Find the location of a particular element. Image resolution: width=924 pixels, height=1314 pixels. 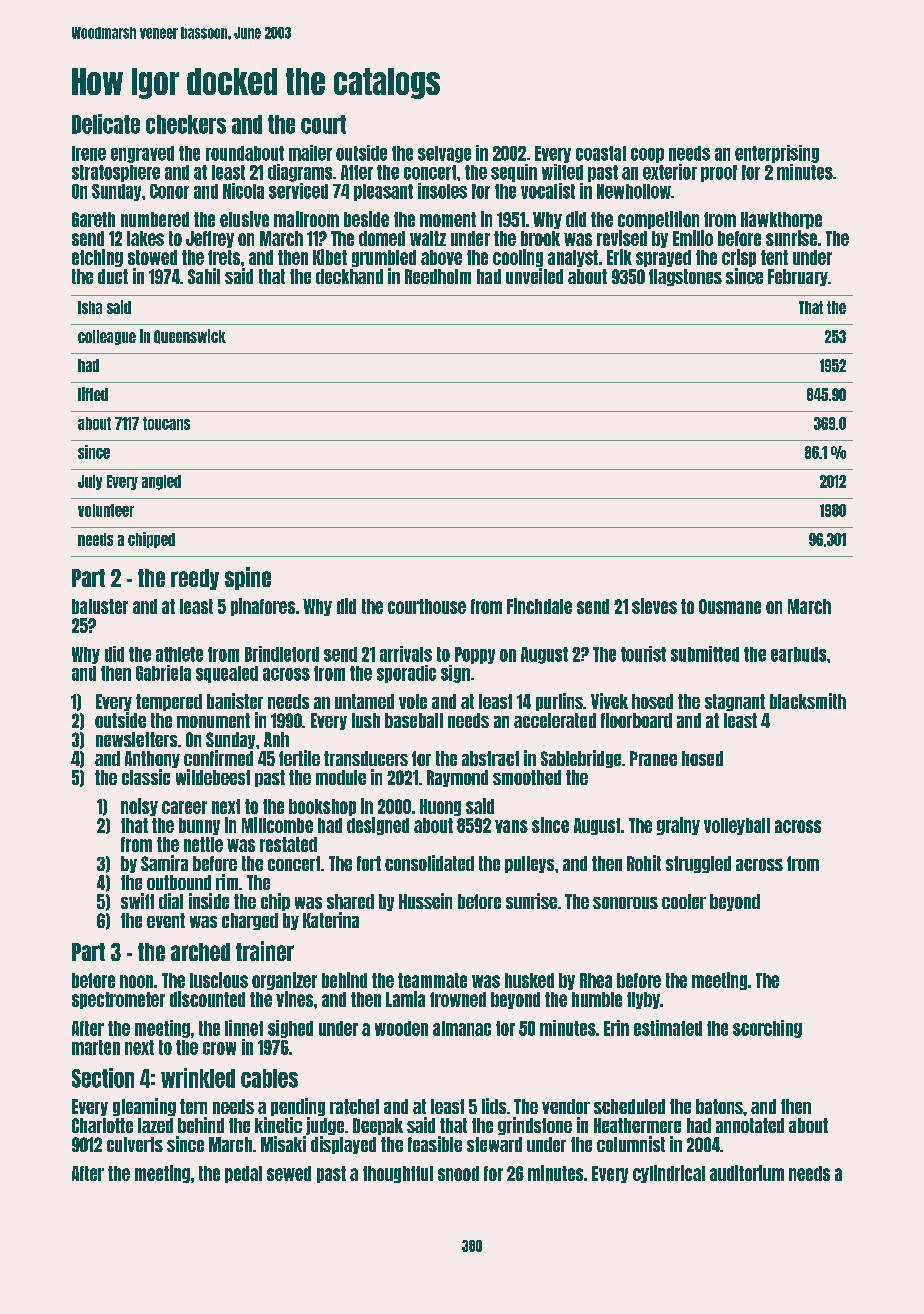

Conor is located at coordinates (169, 191).
